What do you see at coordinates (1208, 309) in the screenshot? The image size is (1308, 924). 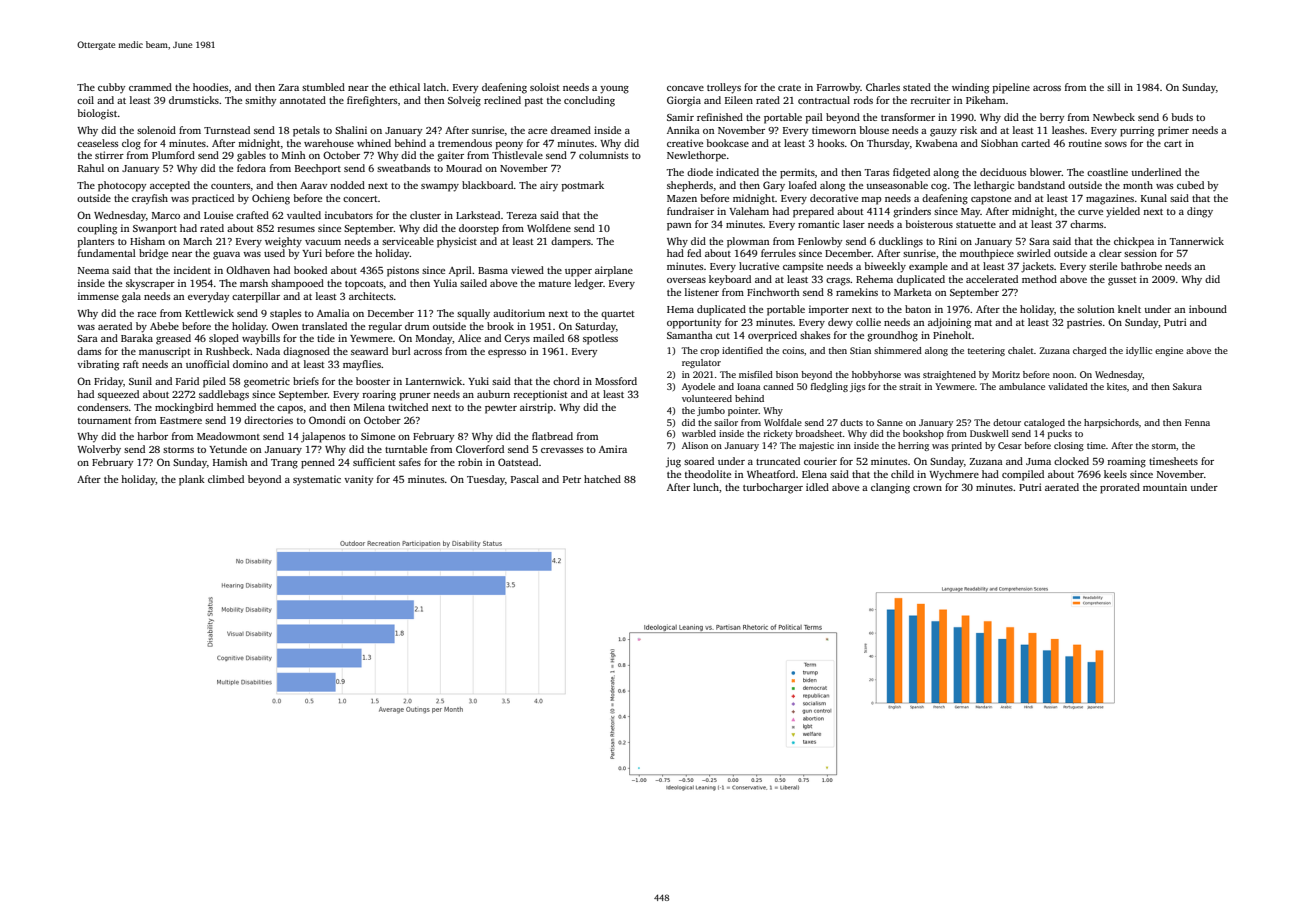 I see `inbound` at bounding box center [1208, 309].
